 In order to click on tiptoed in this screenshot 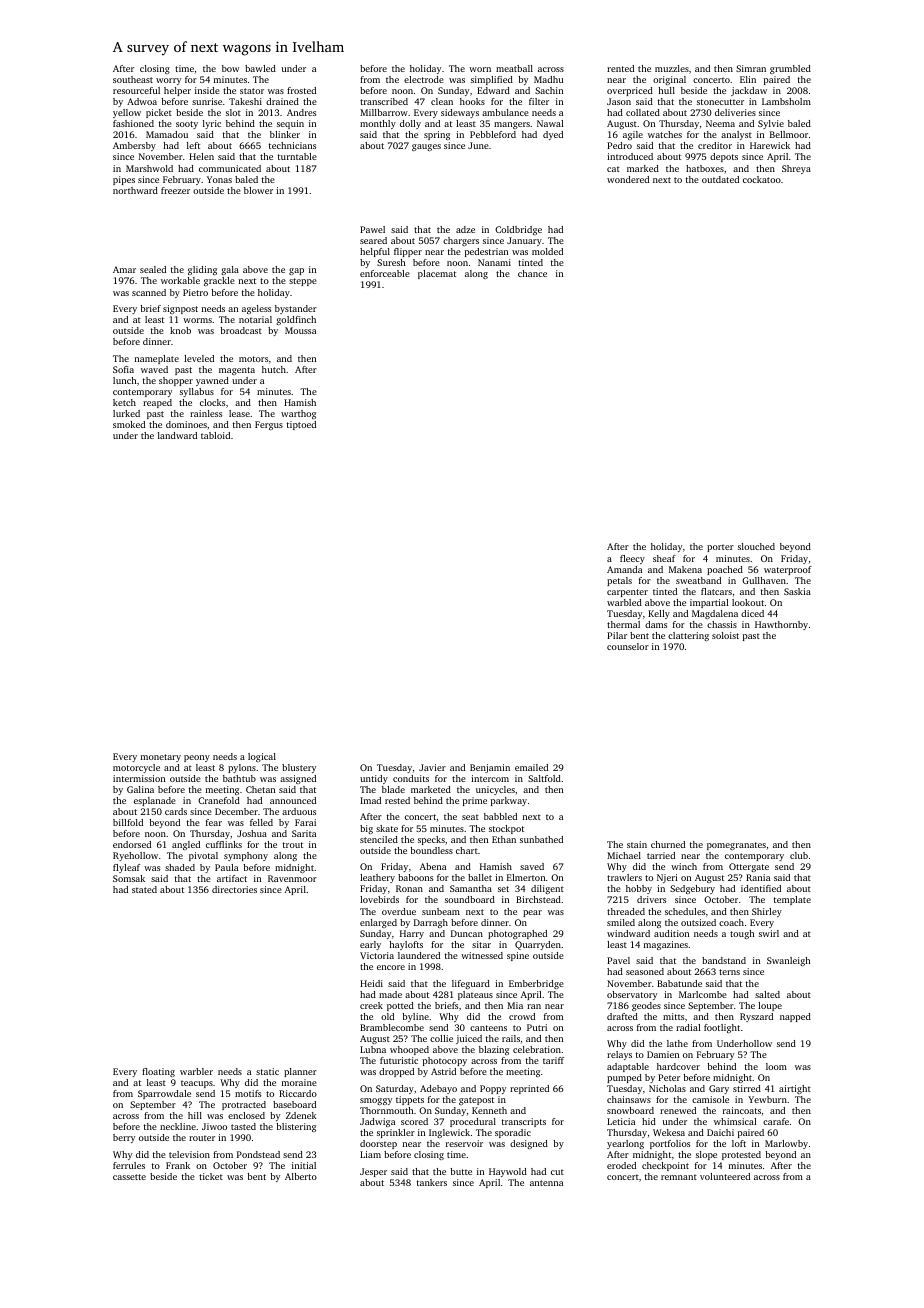, I will do `click(301, 425)`.
